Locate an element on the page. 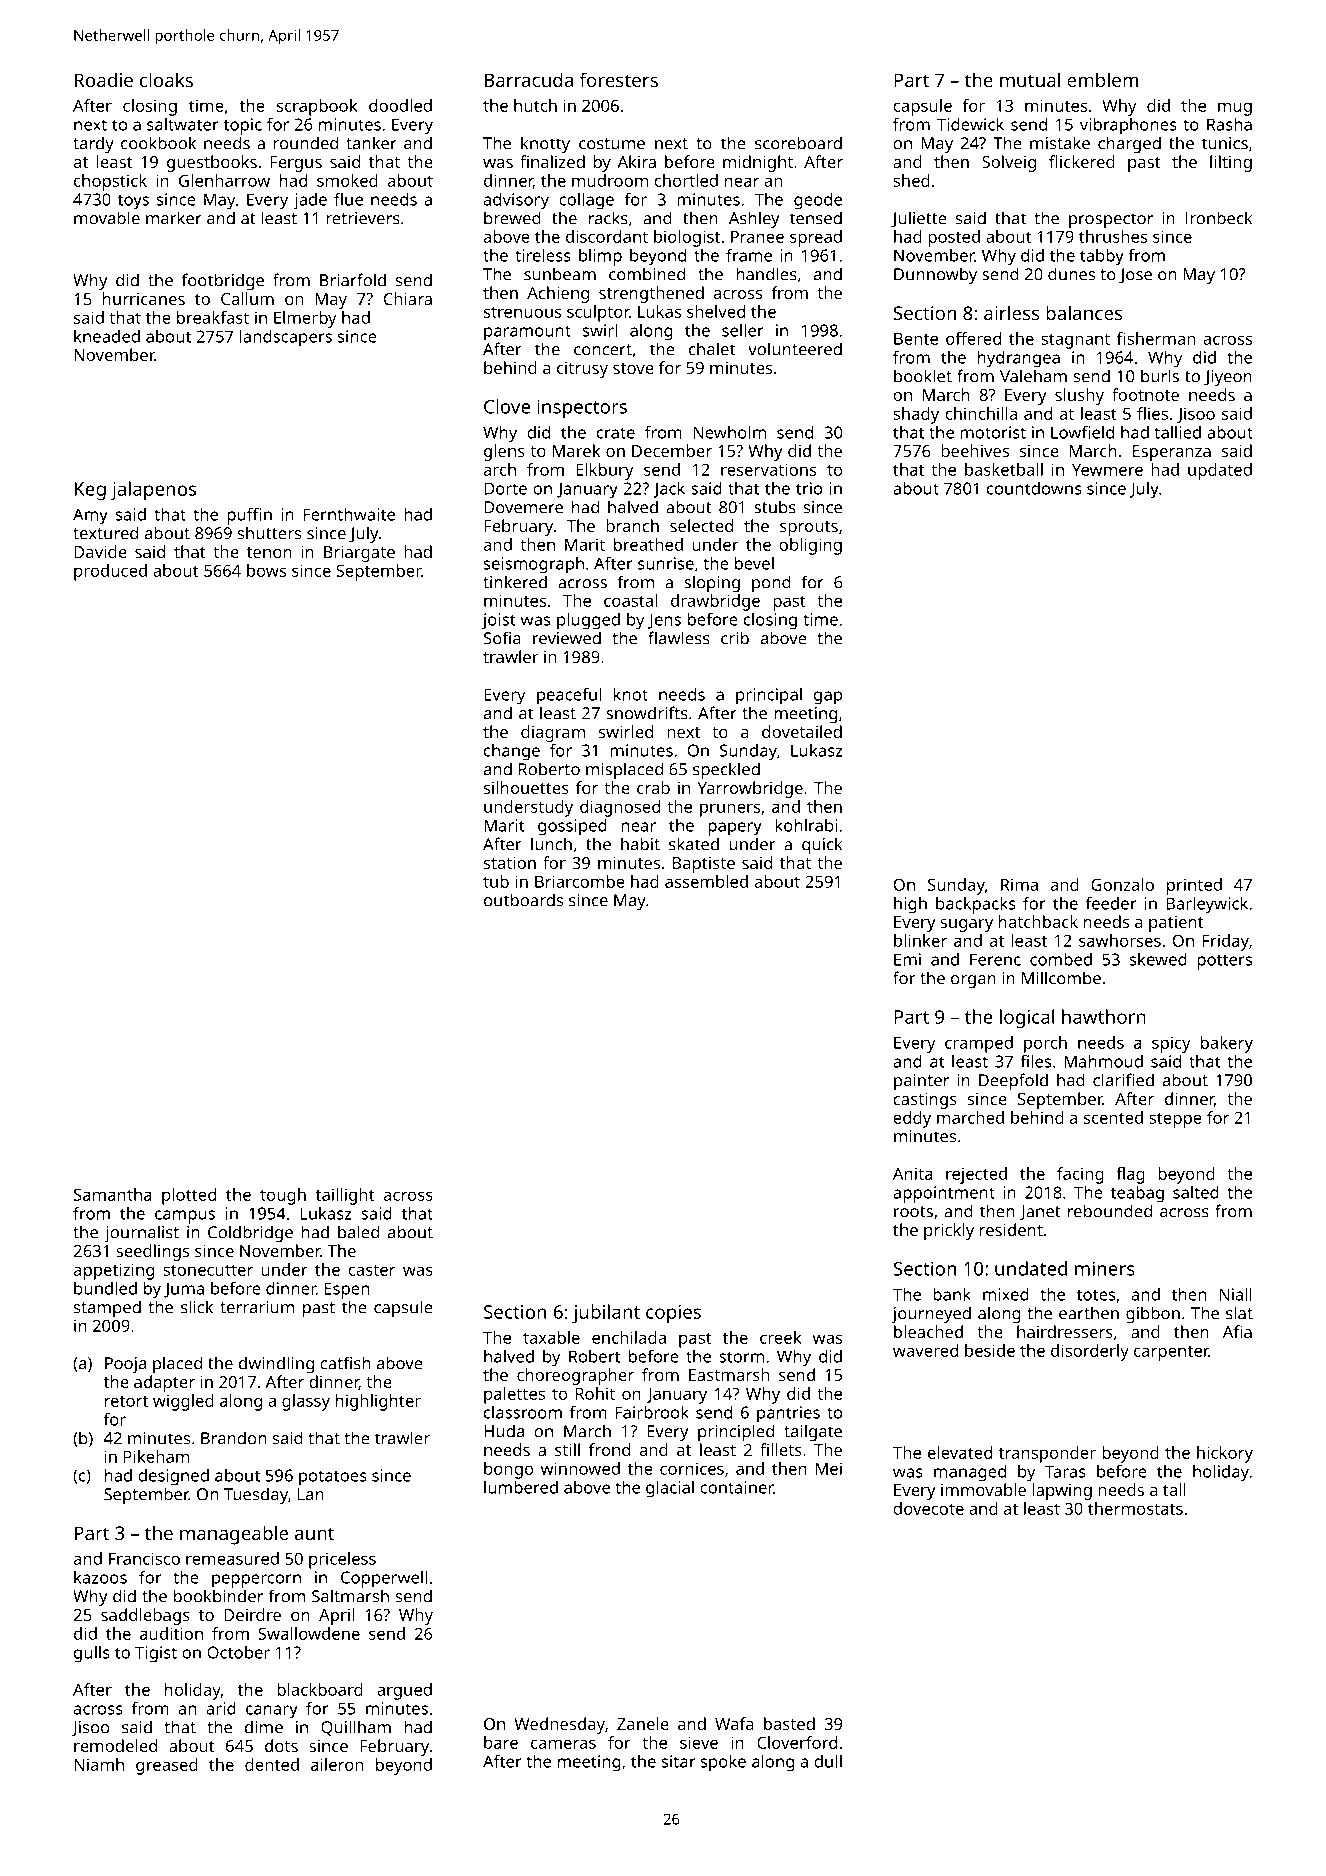  journalist is located at coordinates (141, 1233).
